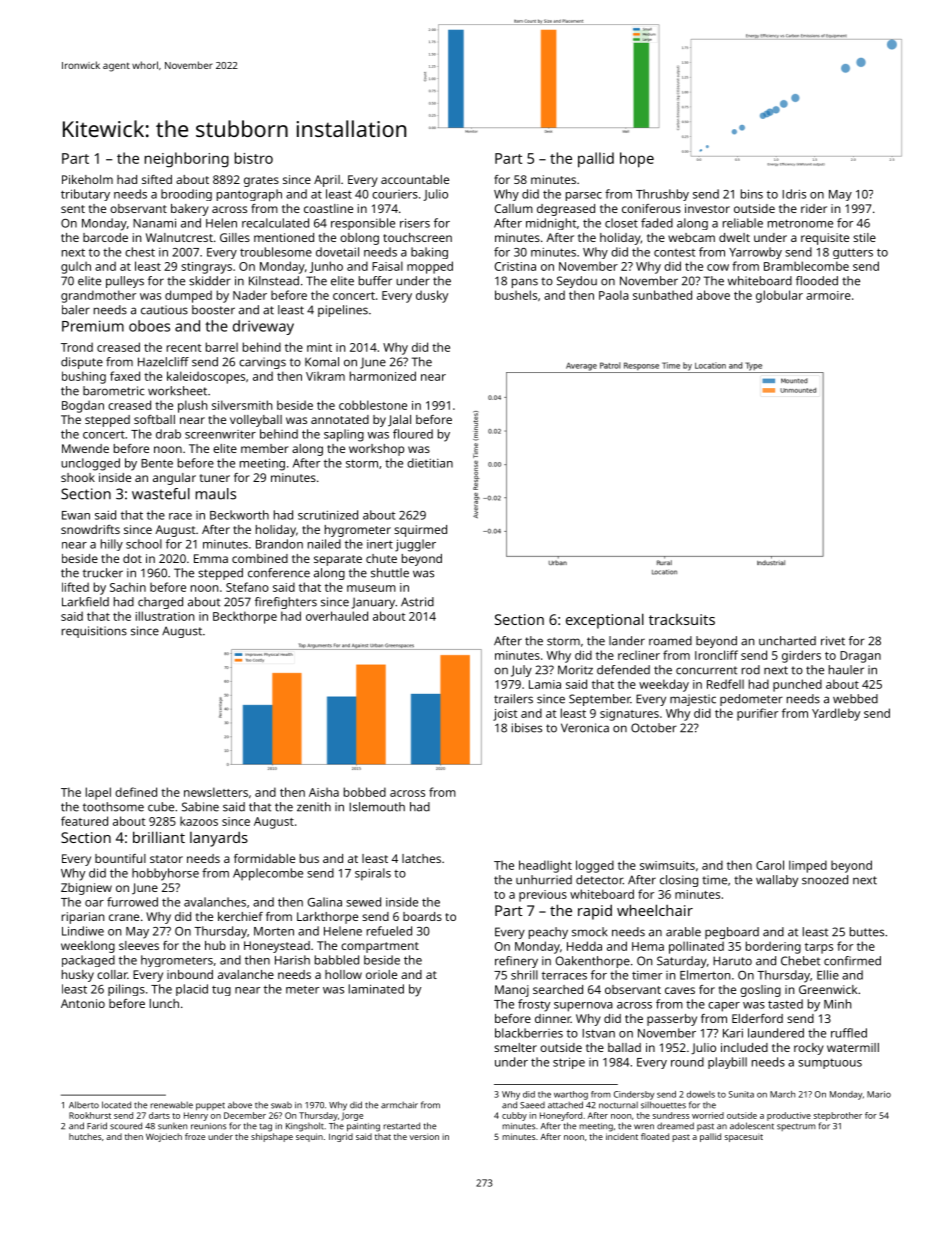 This image has width=952, height=1233. Describe the element at coordinates (828, 295) in the image. I see `armoire` at that location.
